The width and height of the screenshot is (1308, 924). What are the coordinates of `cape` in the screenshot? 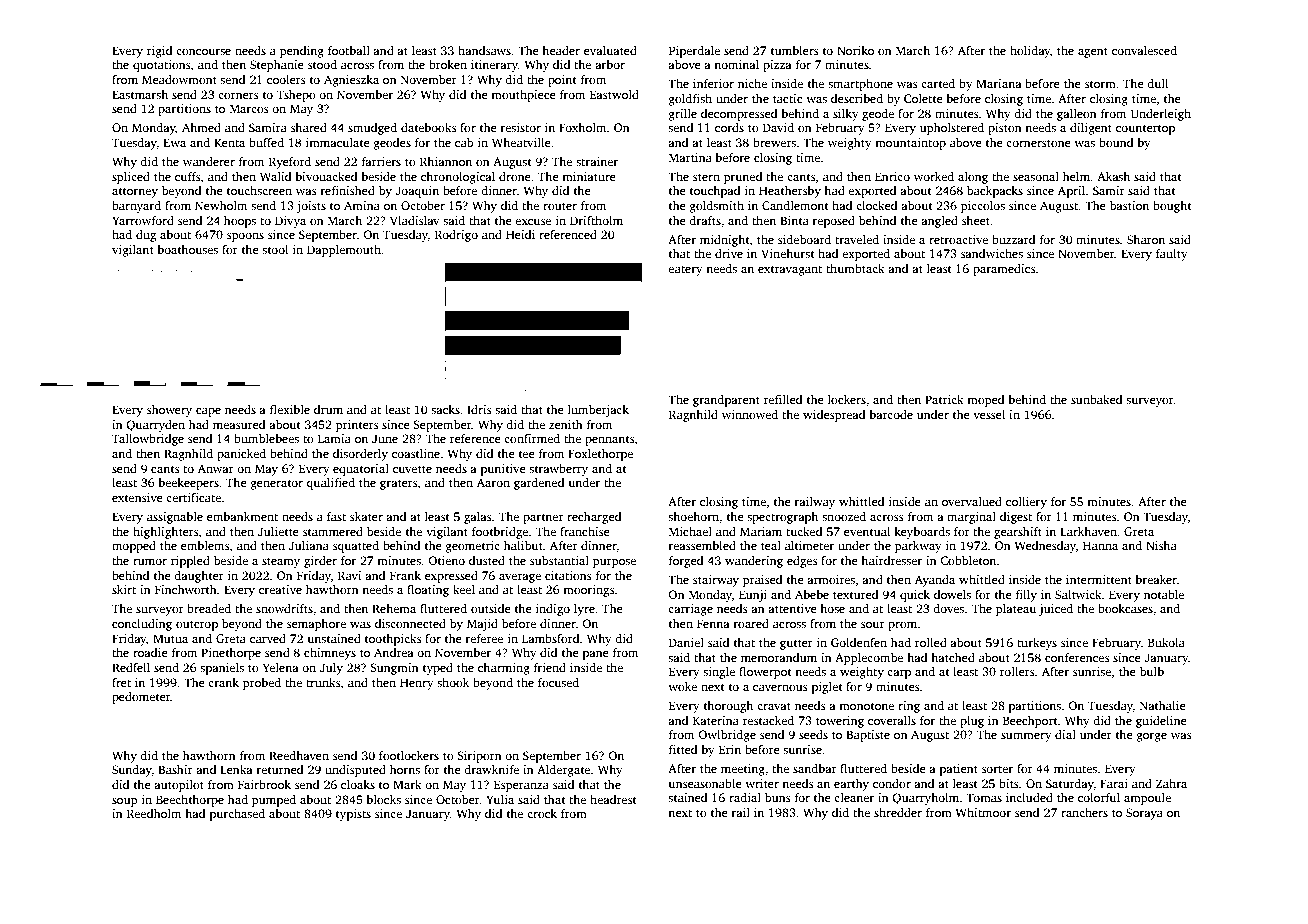 It's located at (208, 412).
